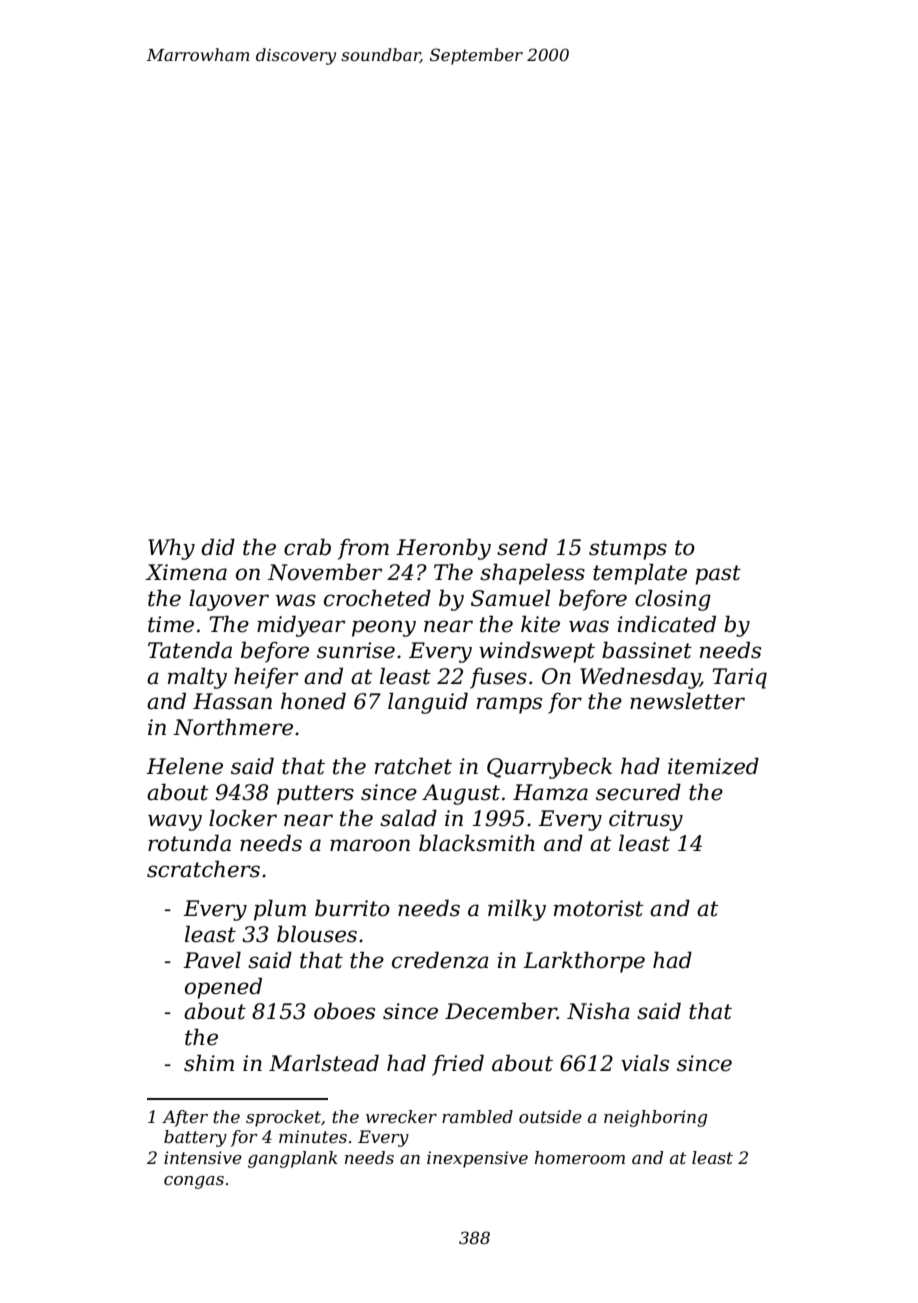  I want to click on rotunda, so click(189, 843).
